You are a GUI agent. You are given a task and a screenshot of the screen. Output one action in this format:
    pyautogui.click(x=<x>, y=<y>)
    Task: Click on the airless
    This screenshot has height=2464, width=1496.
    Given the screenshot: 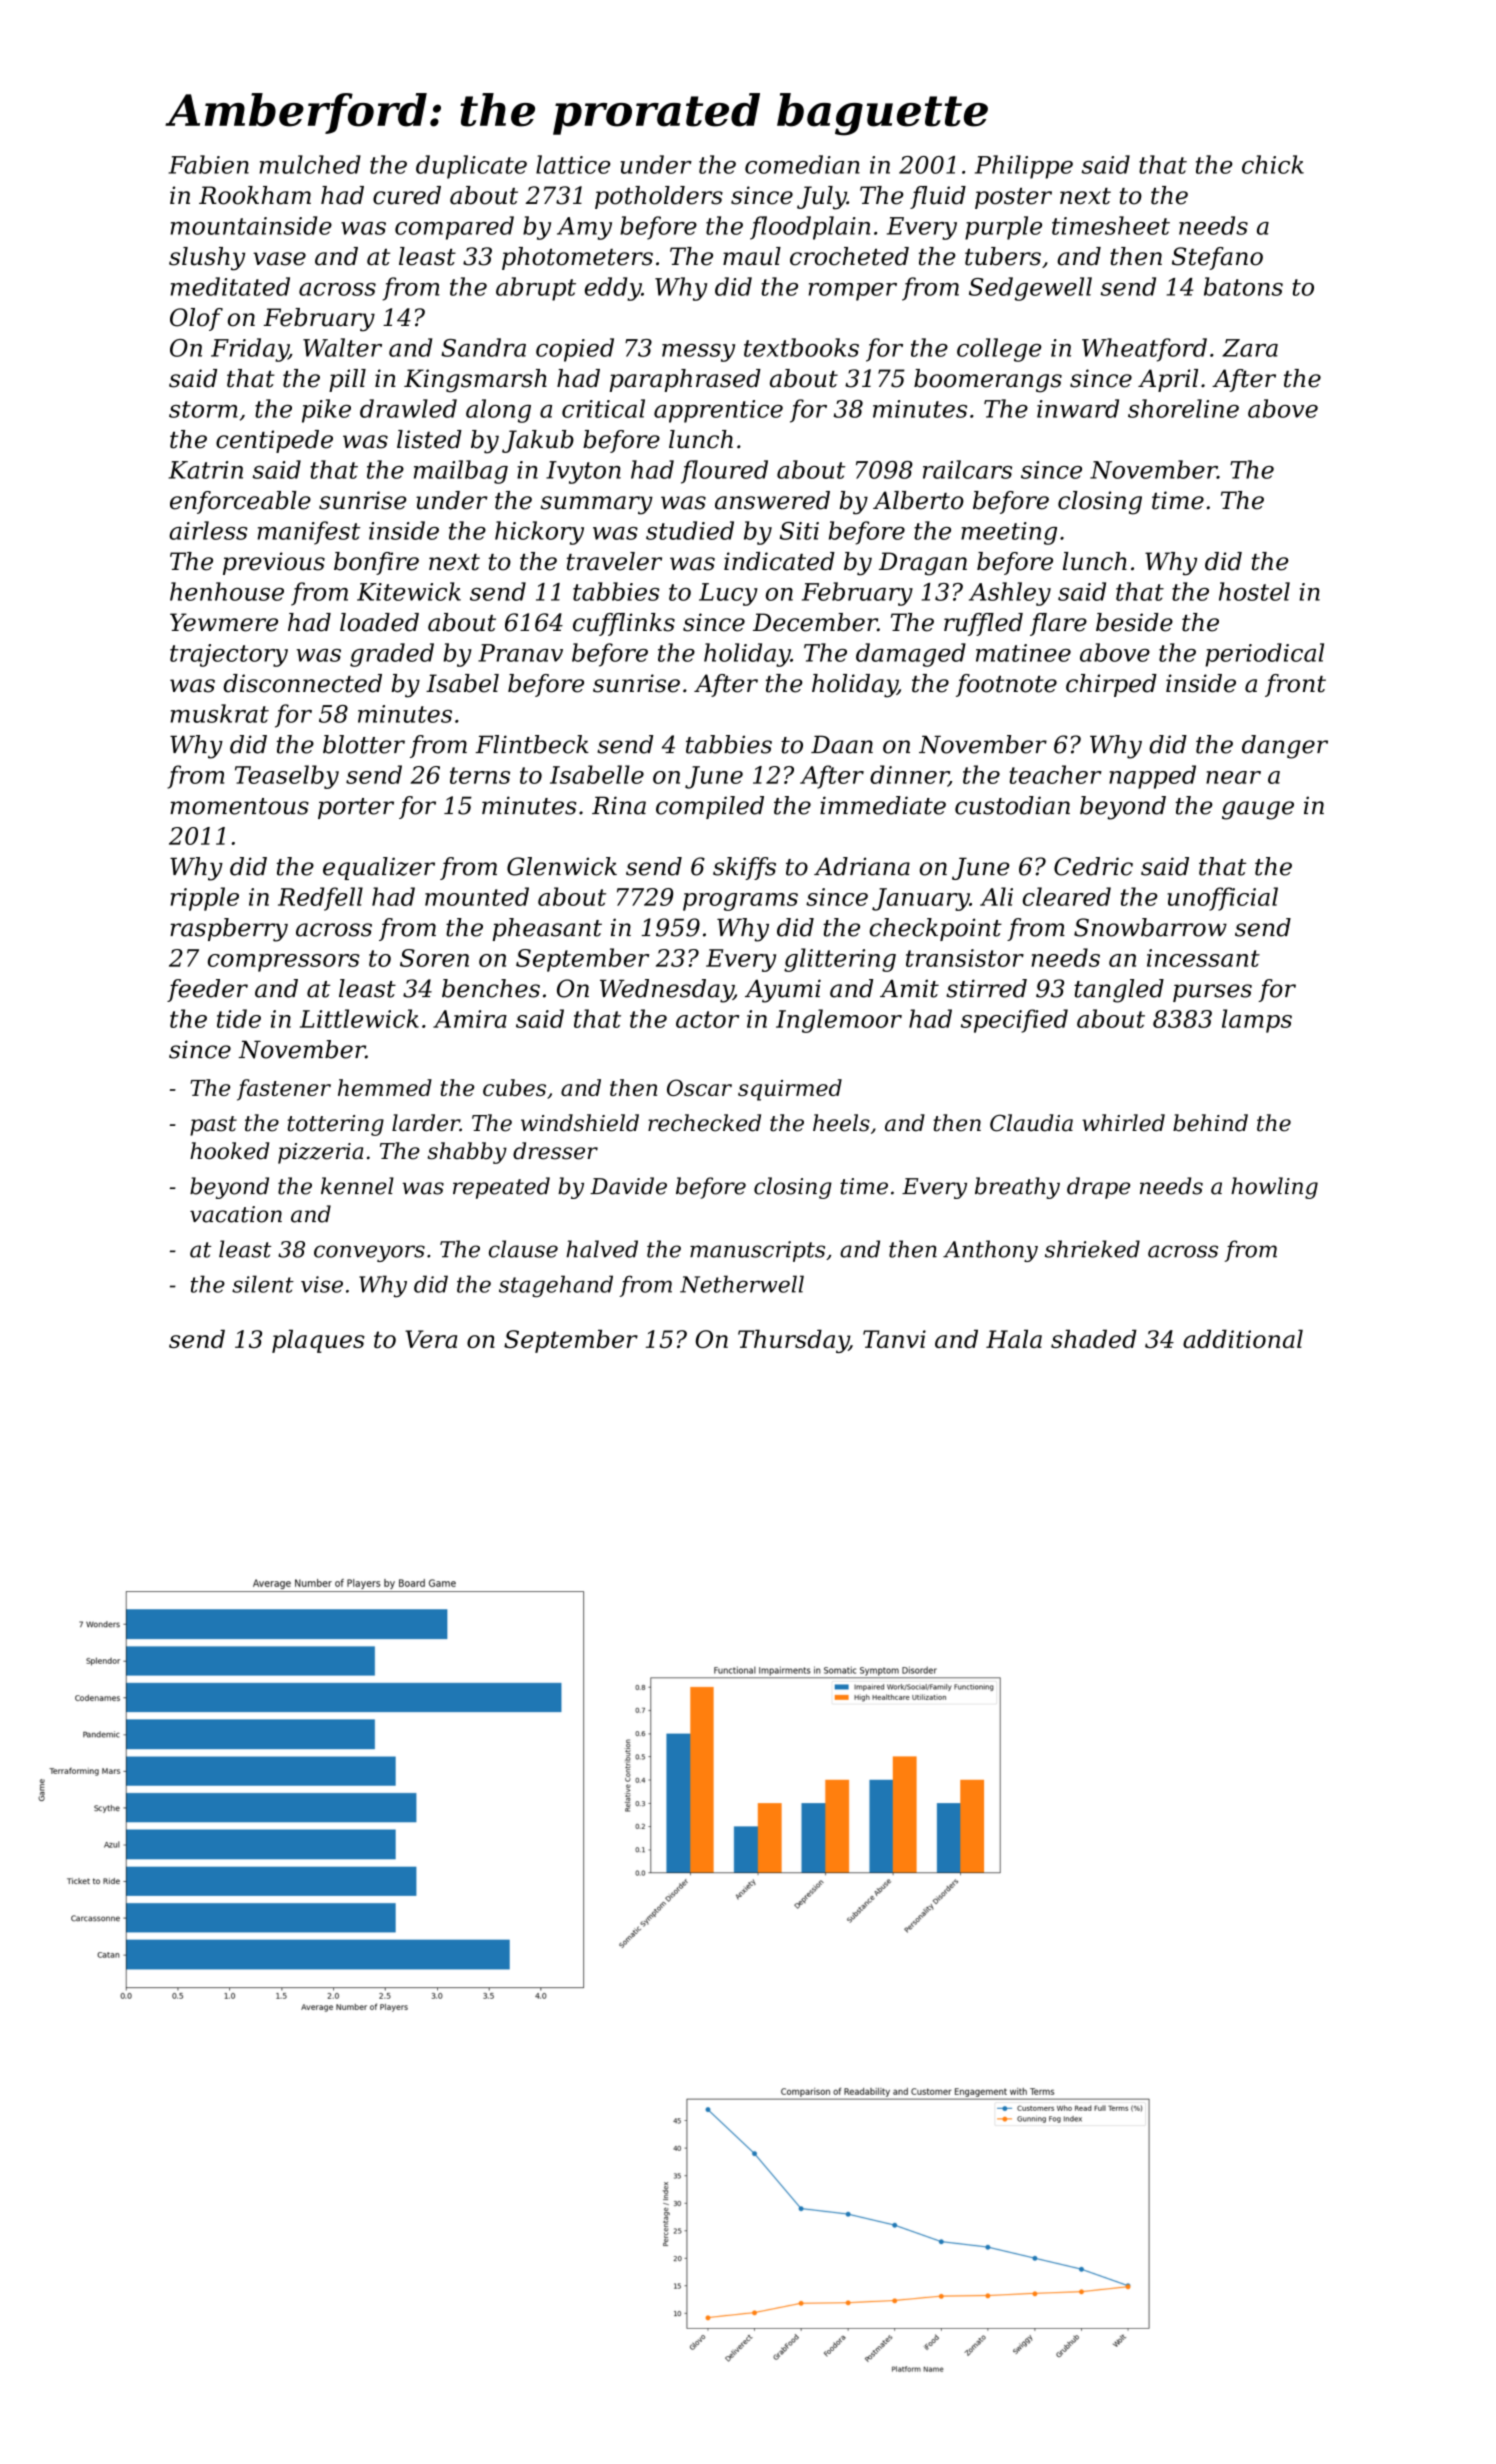 What is the action you would take?
    pyautogui.click(x=208, y=530)
